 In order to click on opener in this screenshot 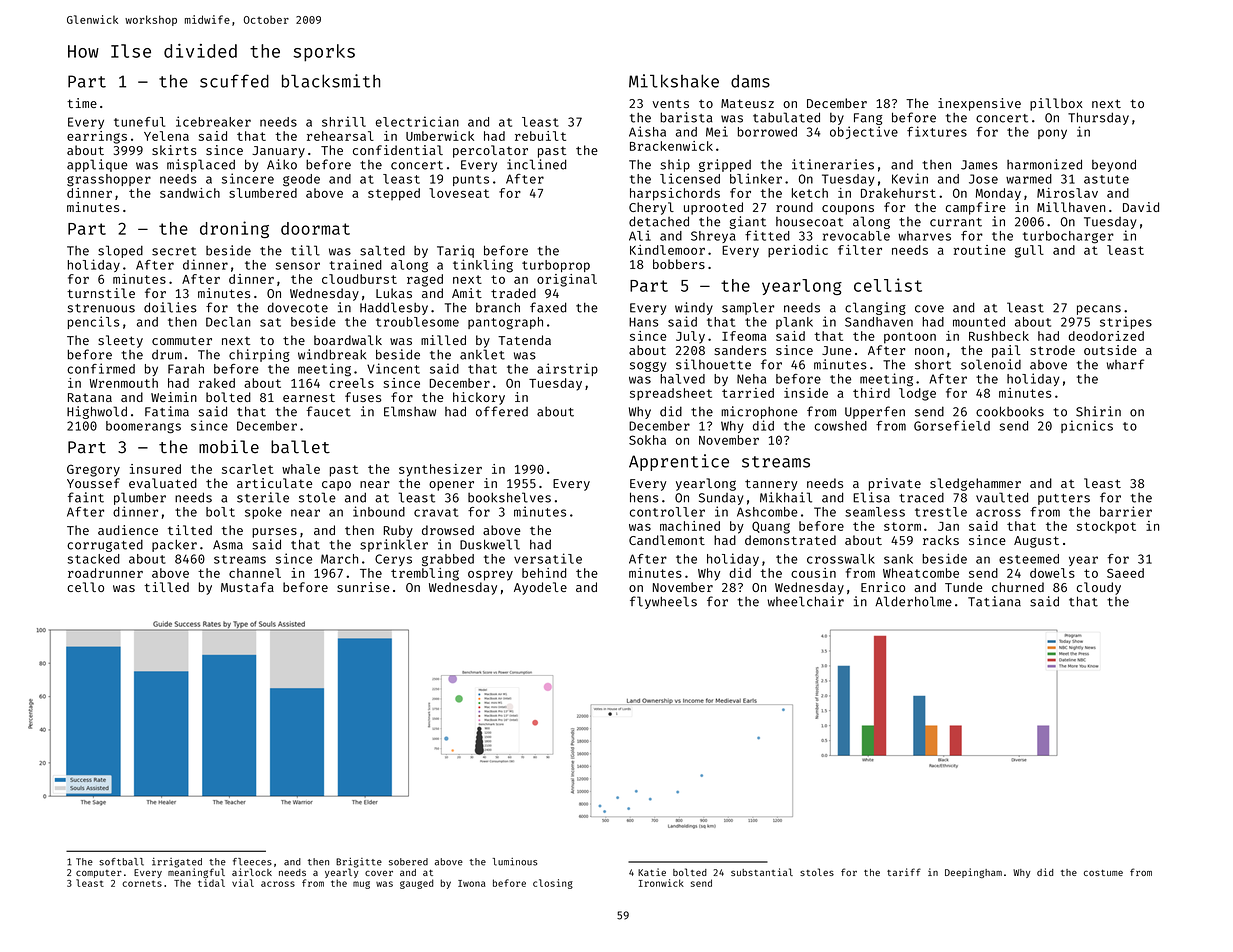, I will do `click(451, 486)`.
